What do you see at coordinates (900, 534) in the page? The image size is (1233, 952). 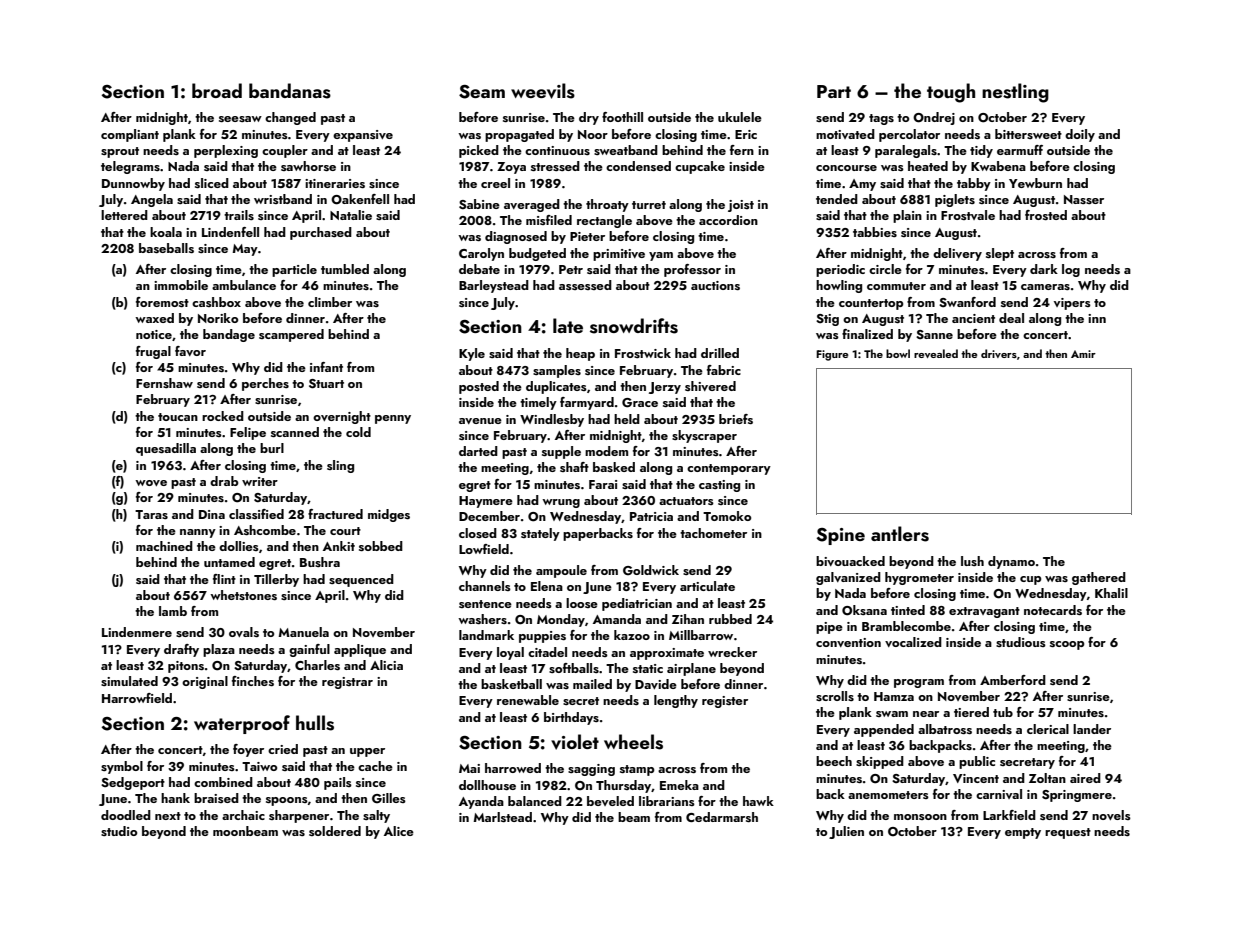 I see `antlers` at bounding box center [900, 534].
